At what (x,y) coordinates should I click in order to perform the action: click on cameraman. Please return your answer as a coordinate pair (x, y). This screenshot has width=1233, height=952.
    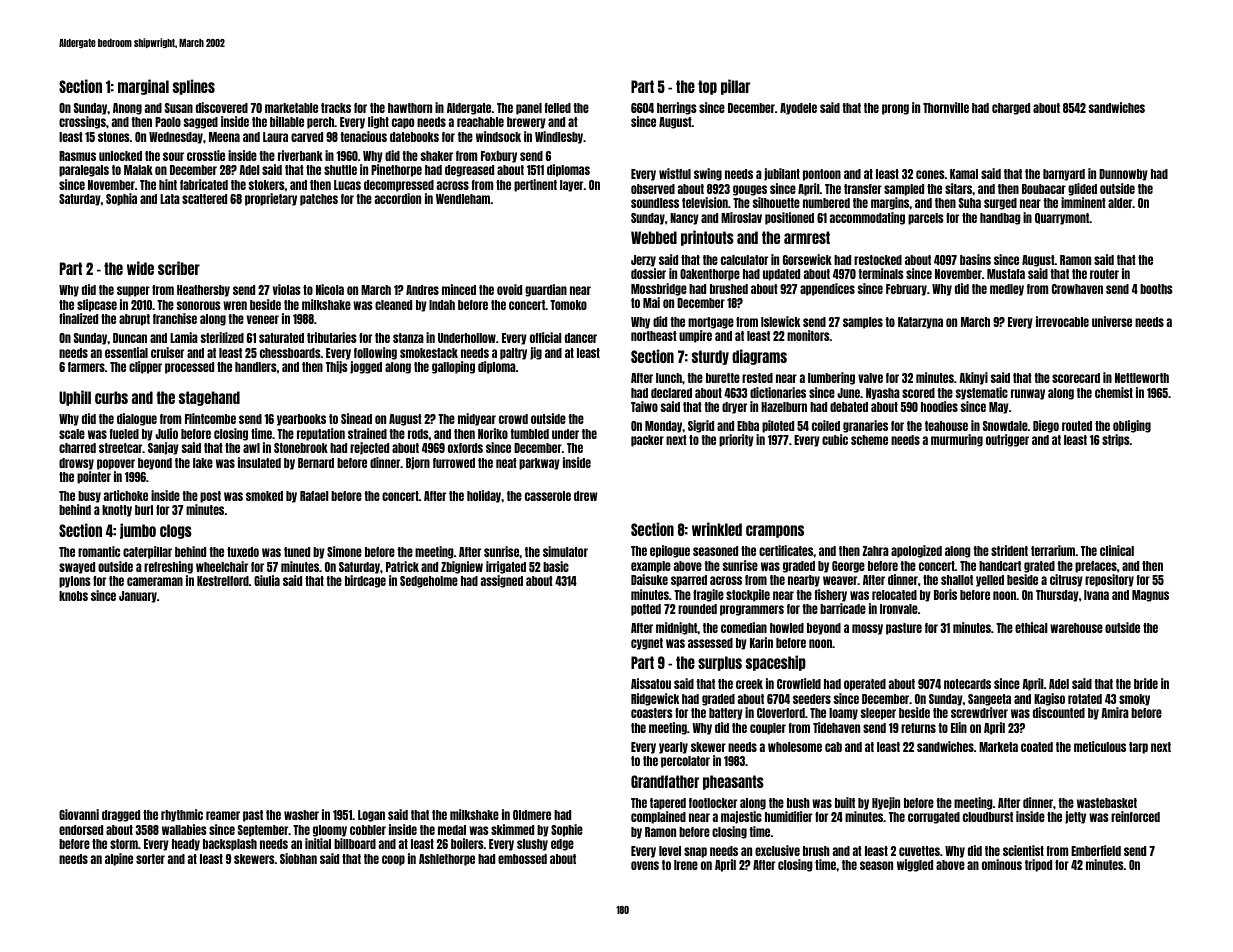
    Looking at the image, I should click on (155, 581).
